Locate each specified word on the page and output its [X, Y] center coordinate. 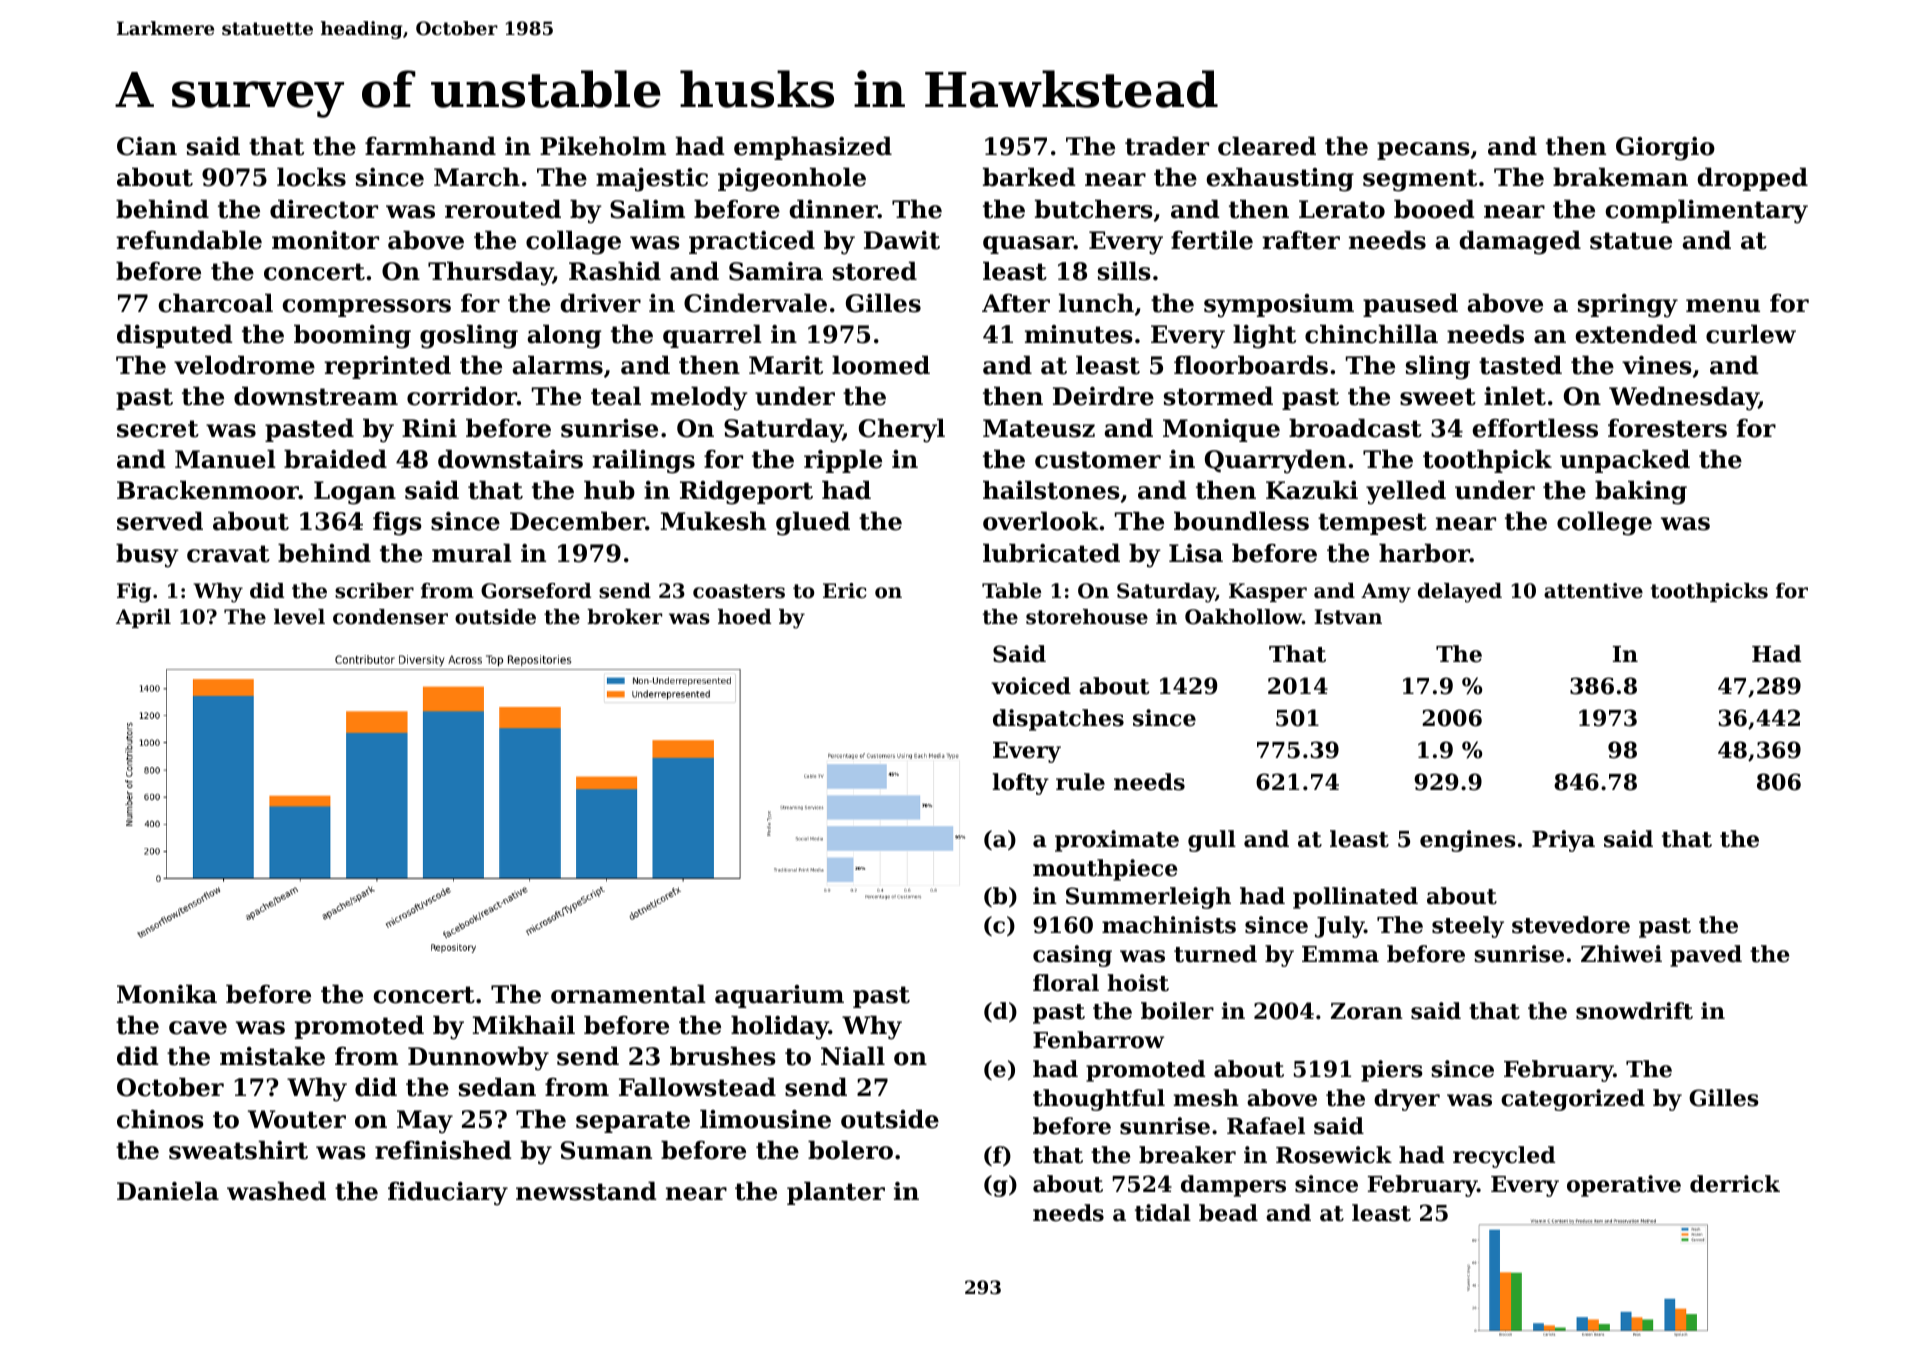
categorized [1573, 1100]
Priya [1563, 841]
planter [836, 1193]
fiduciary [448, 1193]
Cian [147, 146]
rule [1080, 782]
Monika [167, 994]
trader [1167, 146]
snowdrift [1634, 1011]
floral [1066, 983]
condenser [390, 617]
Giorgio [1665, 149]
